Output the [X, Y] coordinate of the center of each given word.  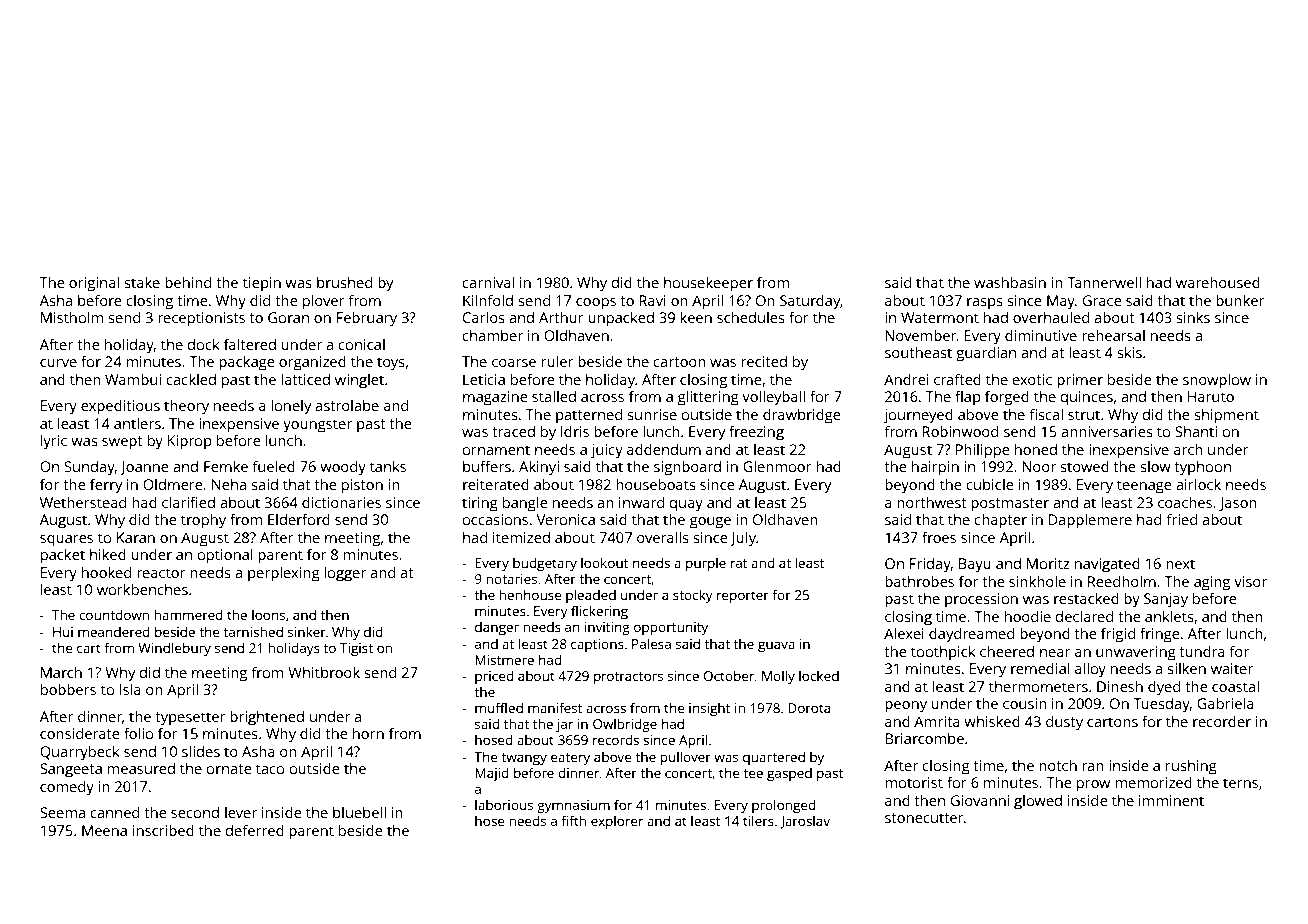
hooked [106, 572]
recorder [1222, 721]
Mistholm [72, 317]
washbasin [1010, 282]
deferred [255, 830]
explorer [617, 822]
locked [819, 675]
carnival [488, 282]
